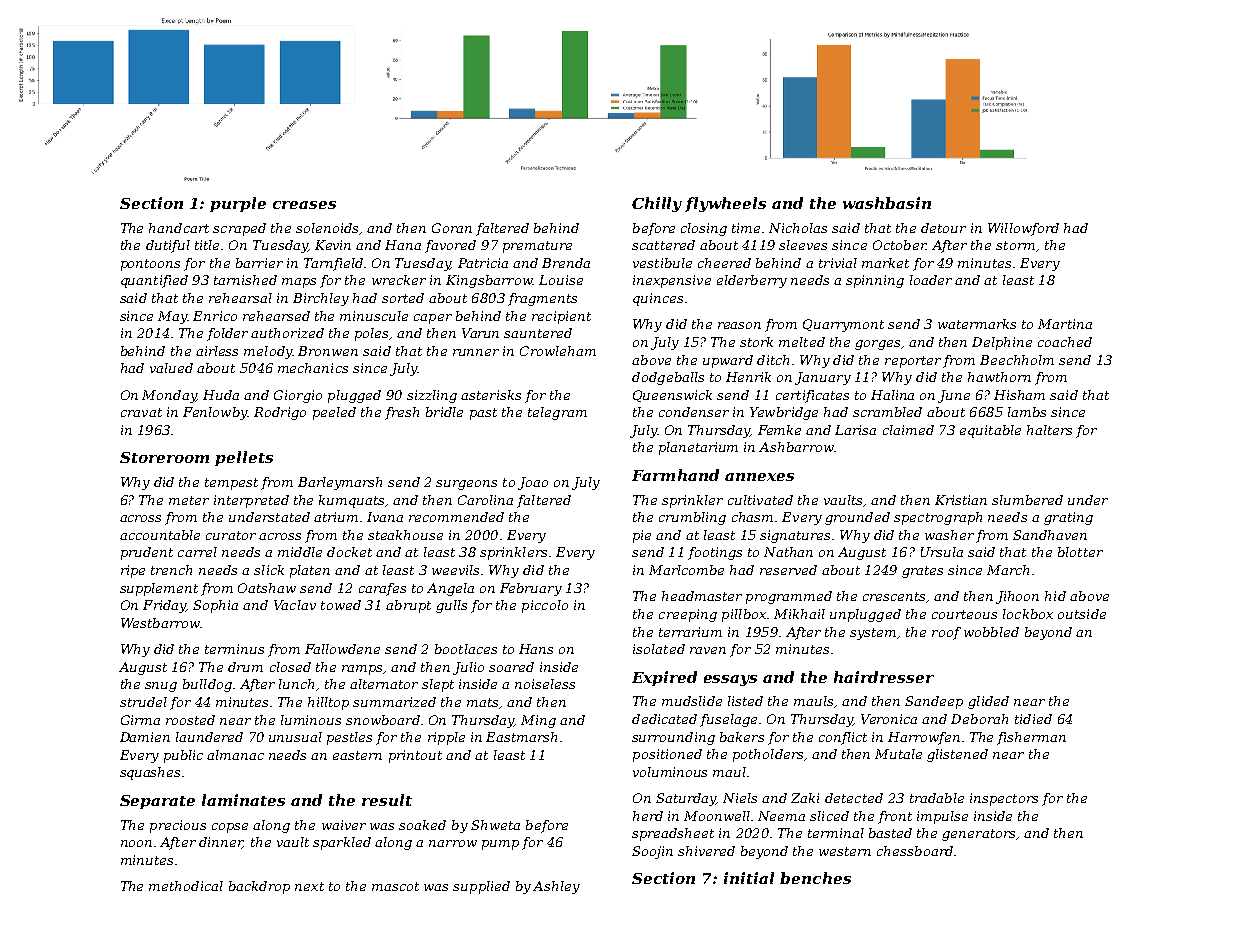 Image resolution: width=1233 pixels, height=952 pixels. What do you see at coordinates (556, 887) in the page?
I see `Ashley` at bounding box center [556, 887].
